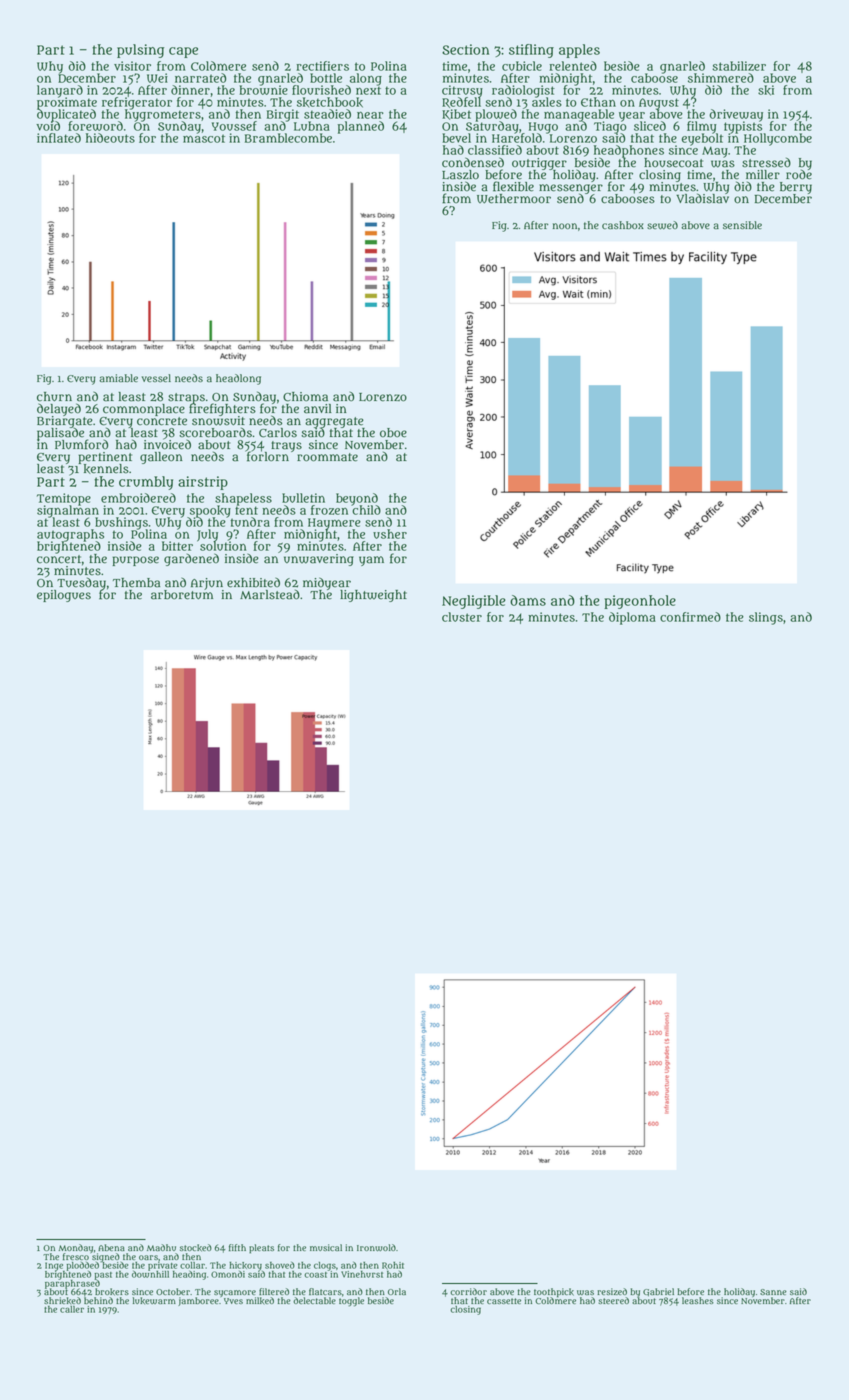 This screenshot has width=849, height=1400. What do you see at coordinates (64, 596) in the screenshot?
I see `epilogues` at bounding box center [64, 596].
